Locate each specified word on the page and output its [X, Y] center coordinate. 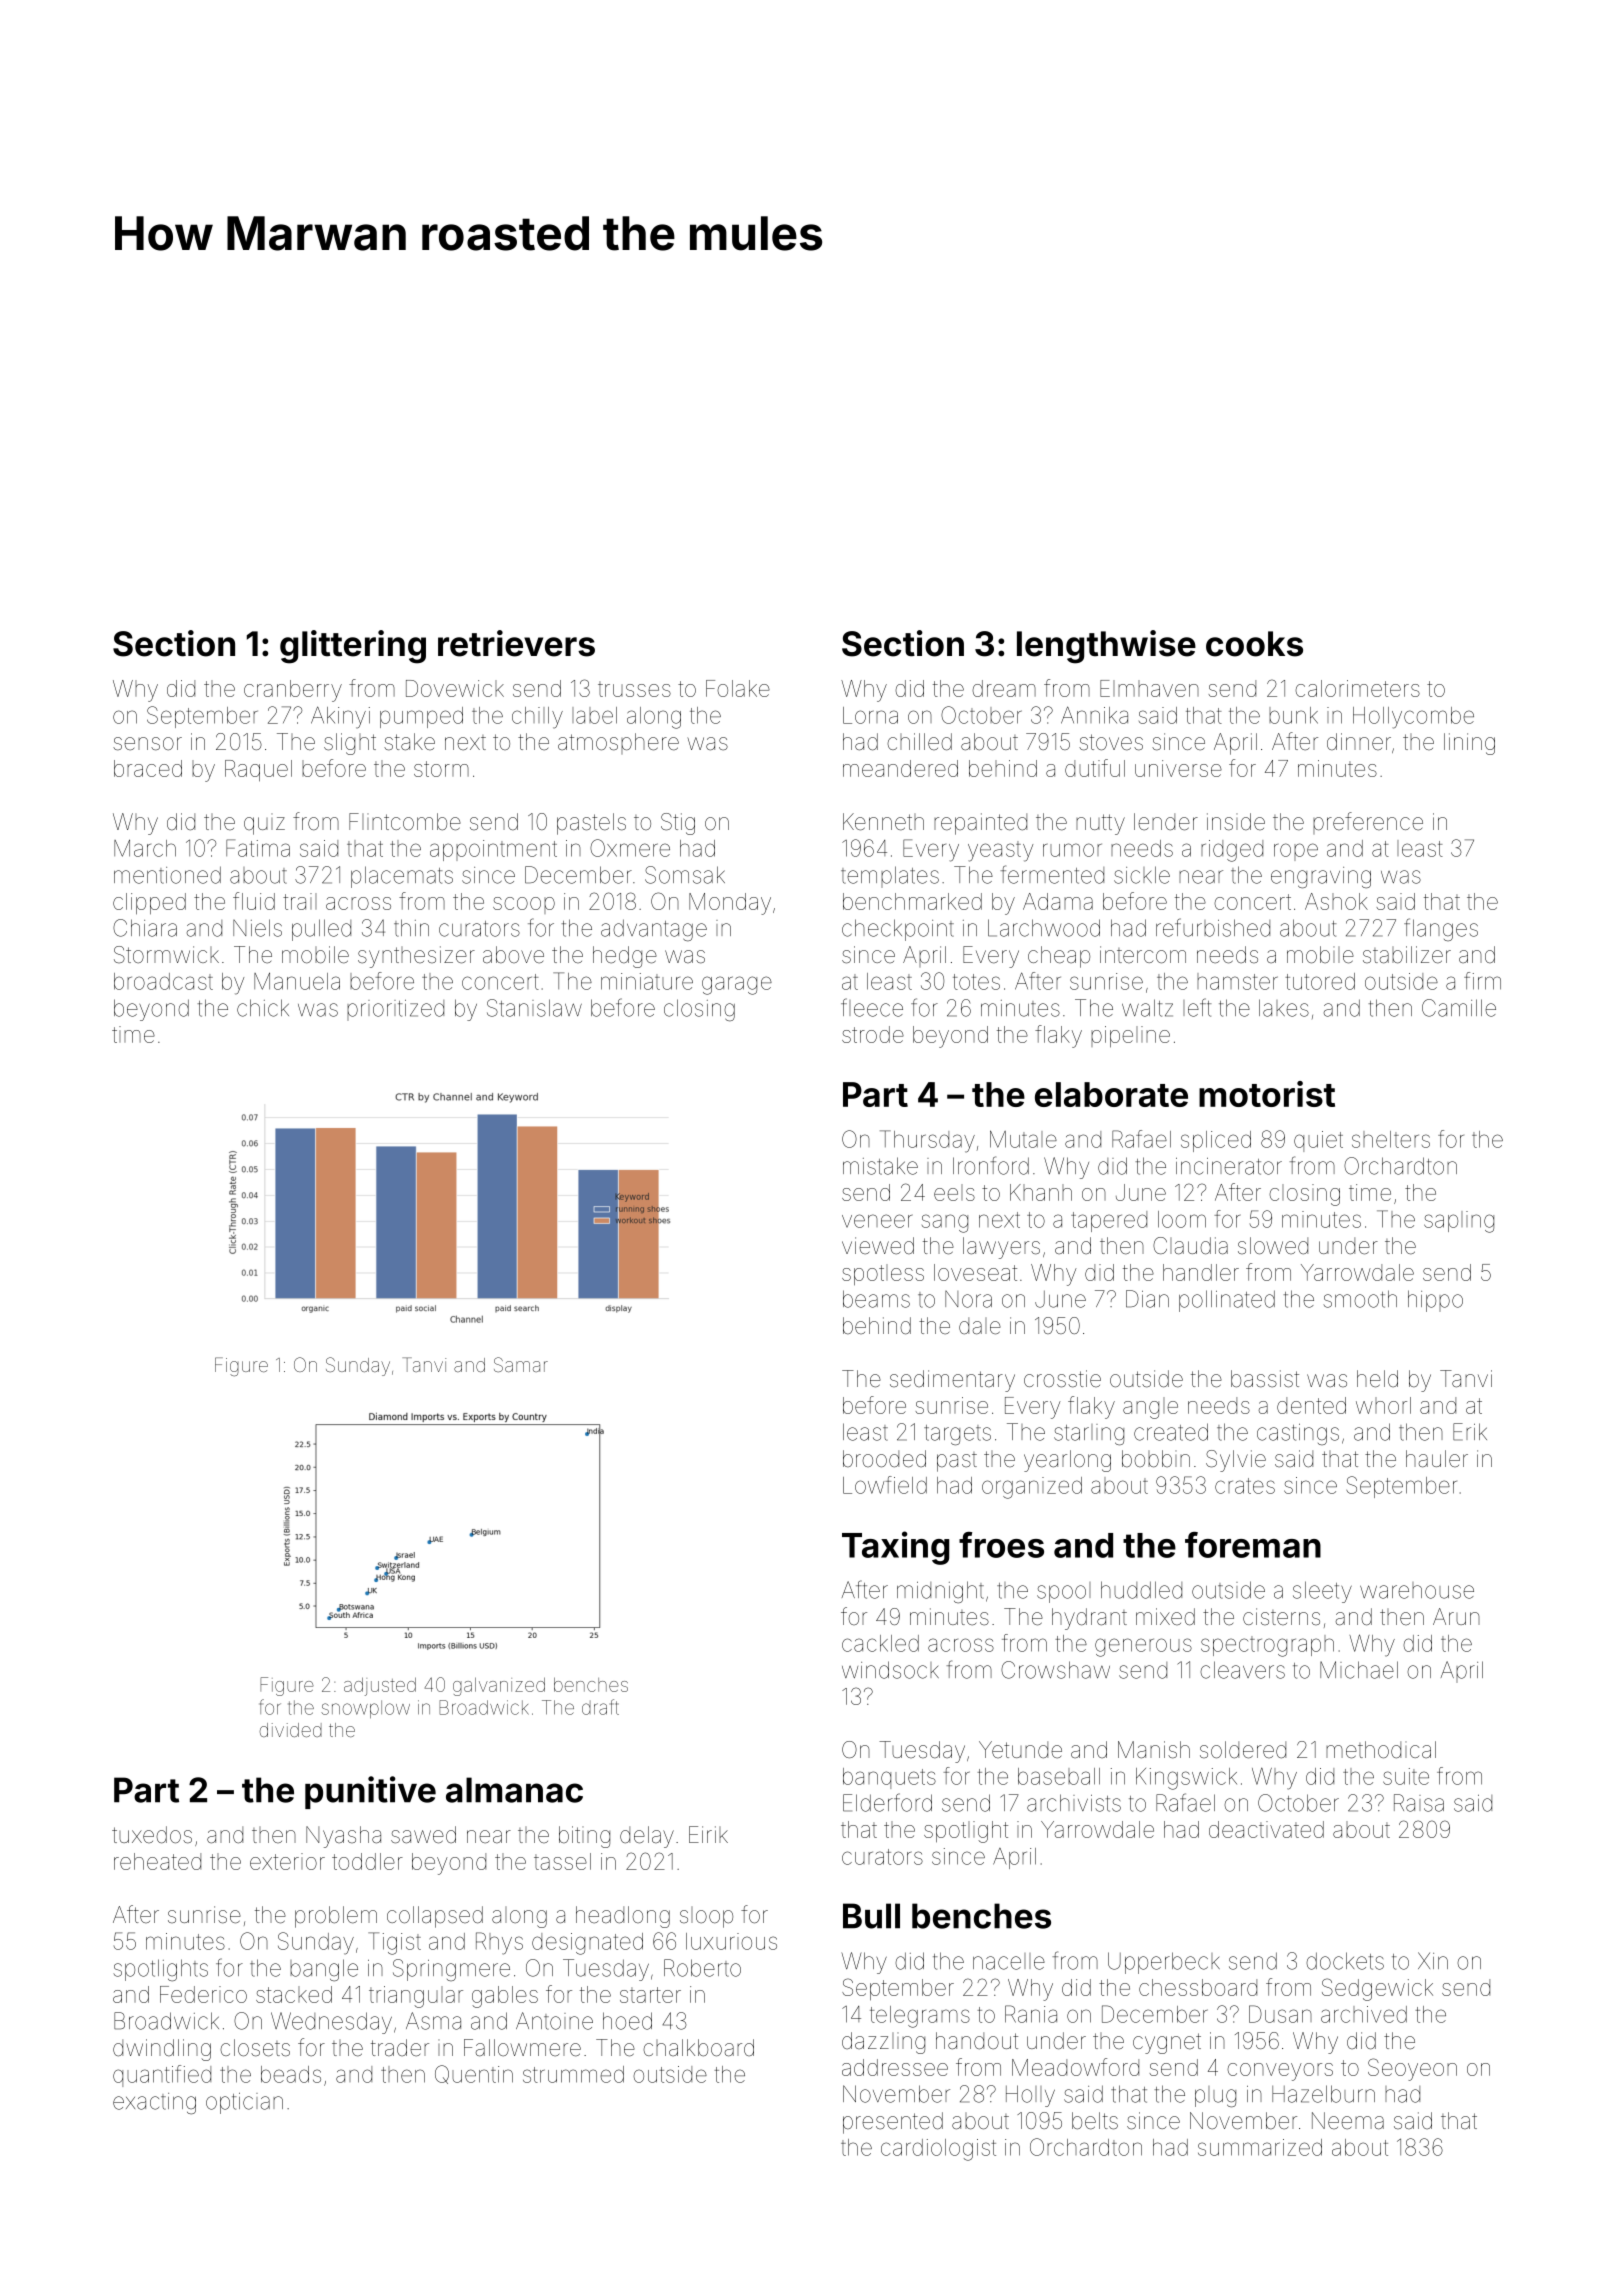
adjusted [380, 1687]
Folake [738, 688]
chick [263, 1008]
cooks [1254, 644]
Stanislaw [534, 1008]
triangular [416, 1997]
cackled [880, 1643]
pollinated [1227, 1301]
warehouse [1417, 1590]
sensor [147, 744]
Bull [871, 1916]
